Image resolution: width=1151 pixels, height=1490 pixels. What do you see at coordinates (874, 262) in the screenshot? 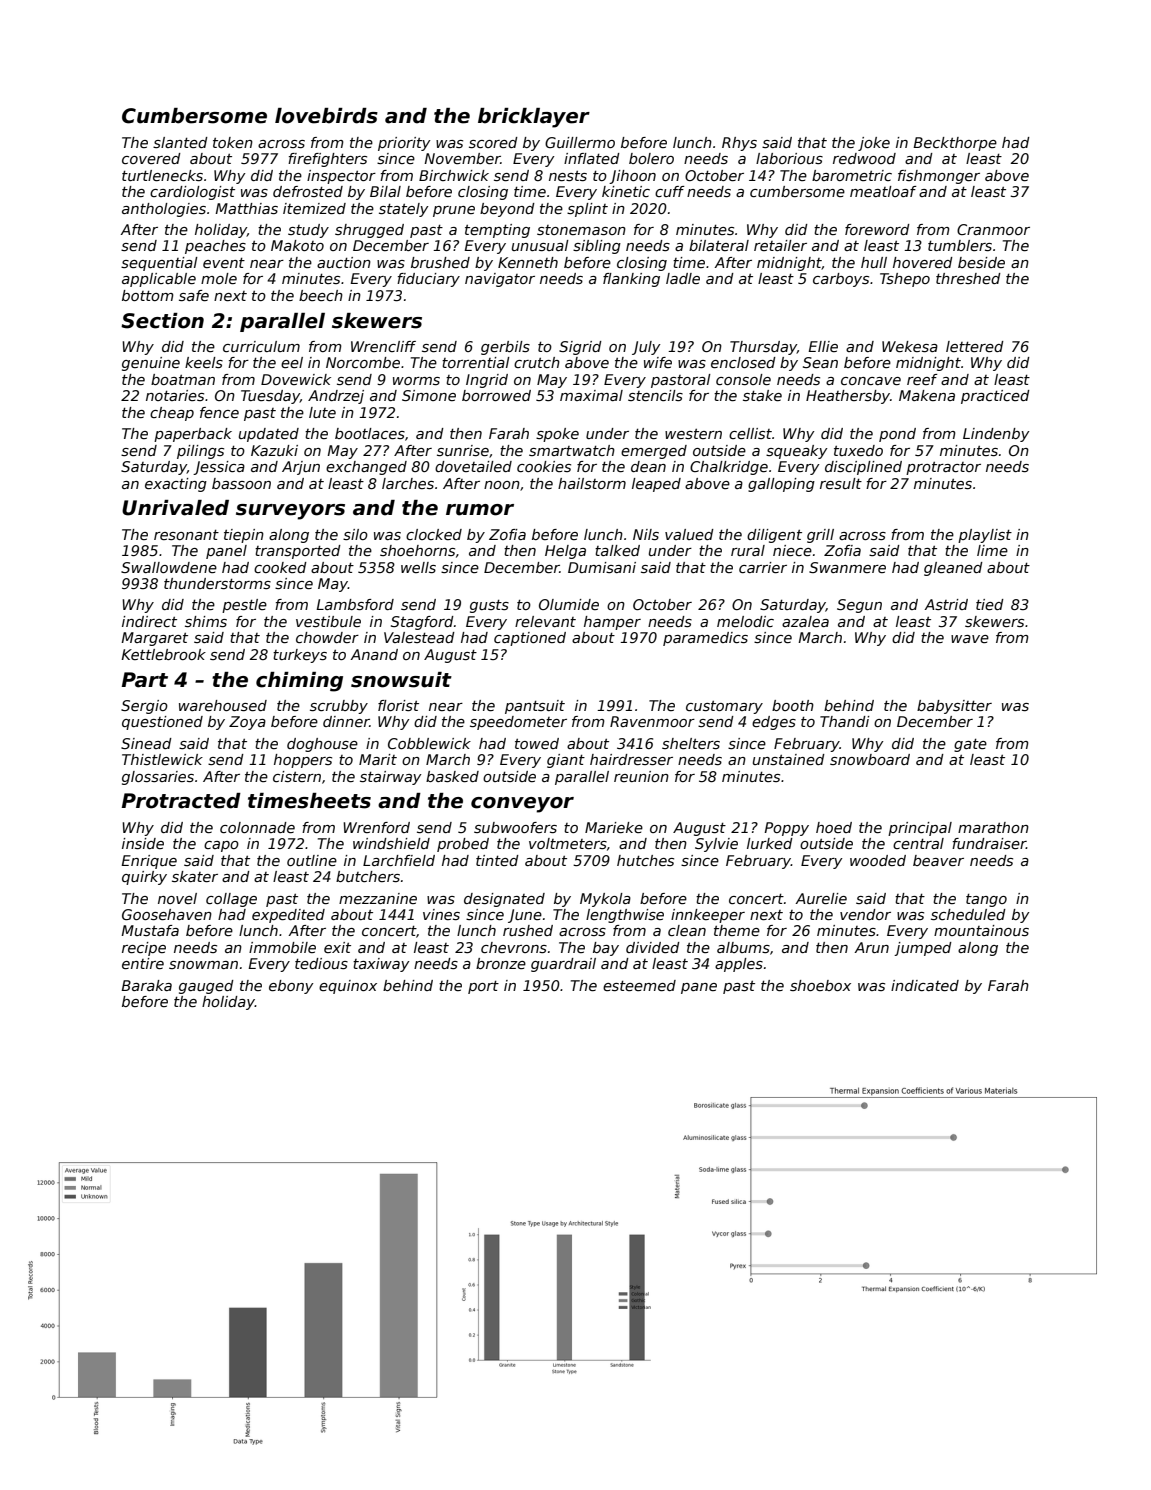
I see `hull` at bounding box center [874, 262].
